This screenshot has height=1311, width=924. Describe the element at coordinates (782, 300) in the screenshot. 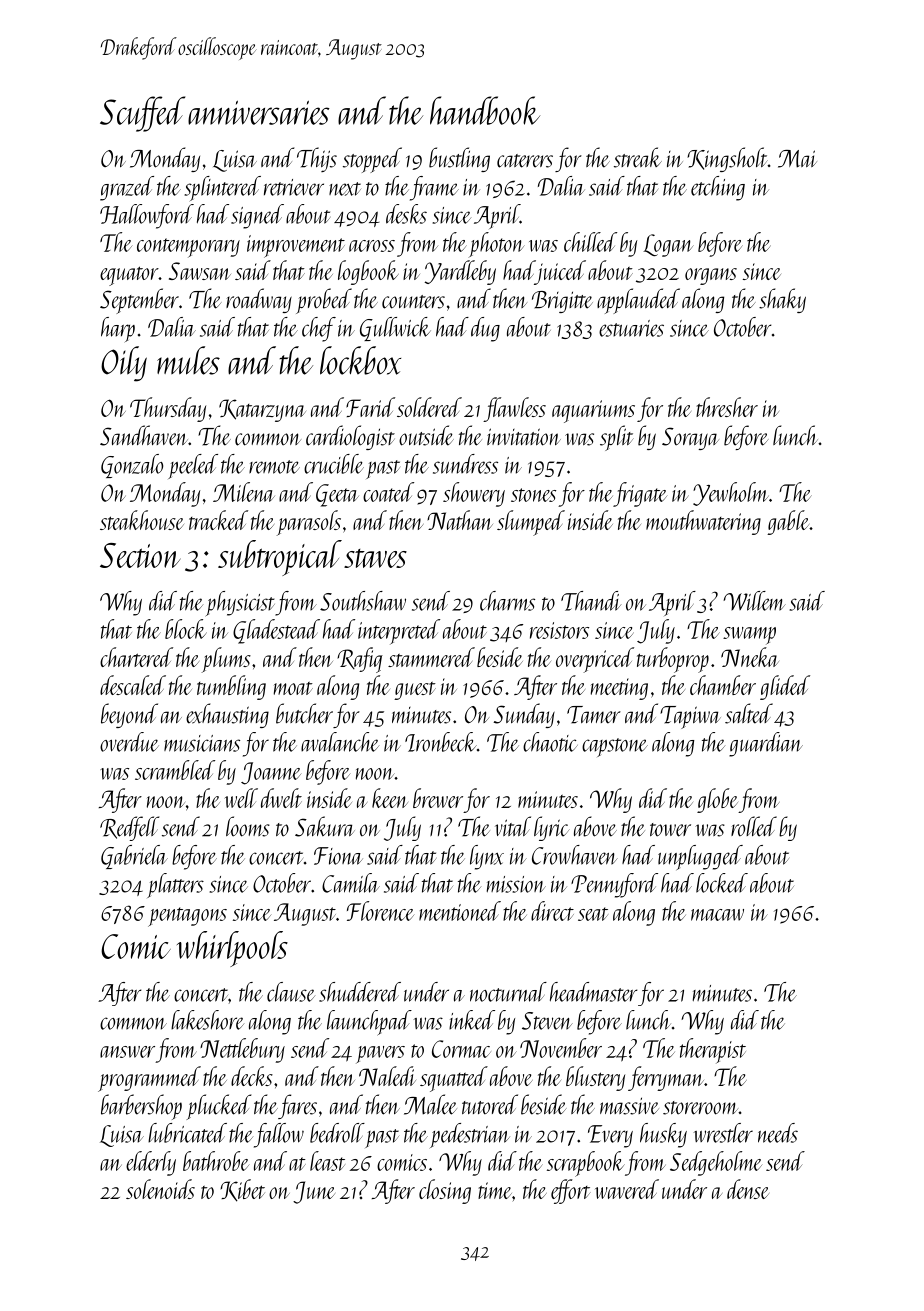

I see `shaky` at that location.
